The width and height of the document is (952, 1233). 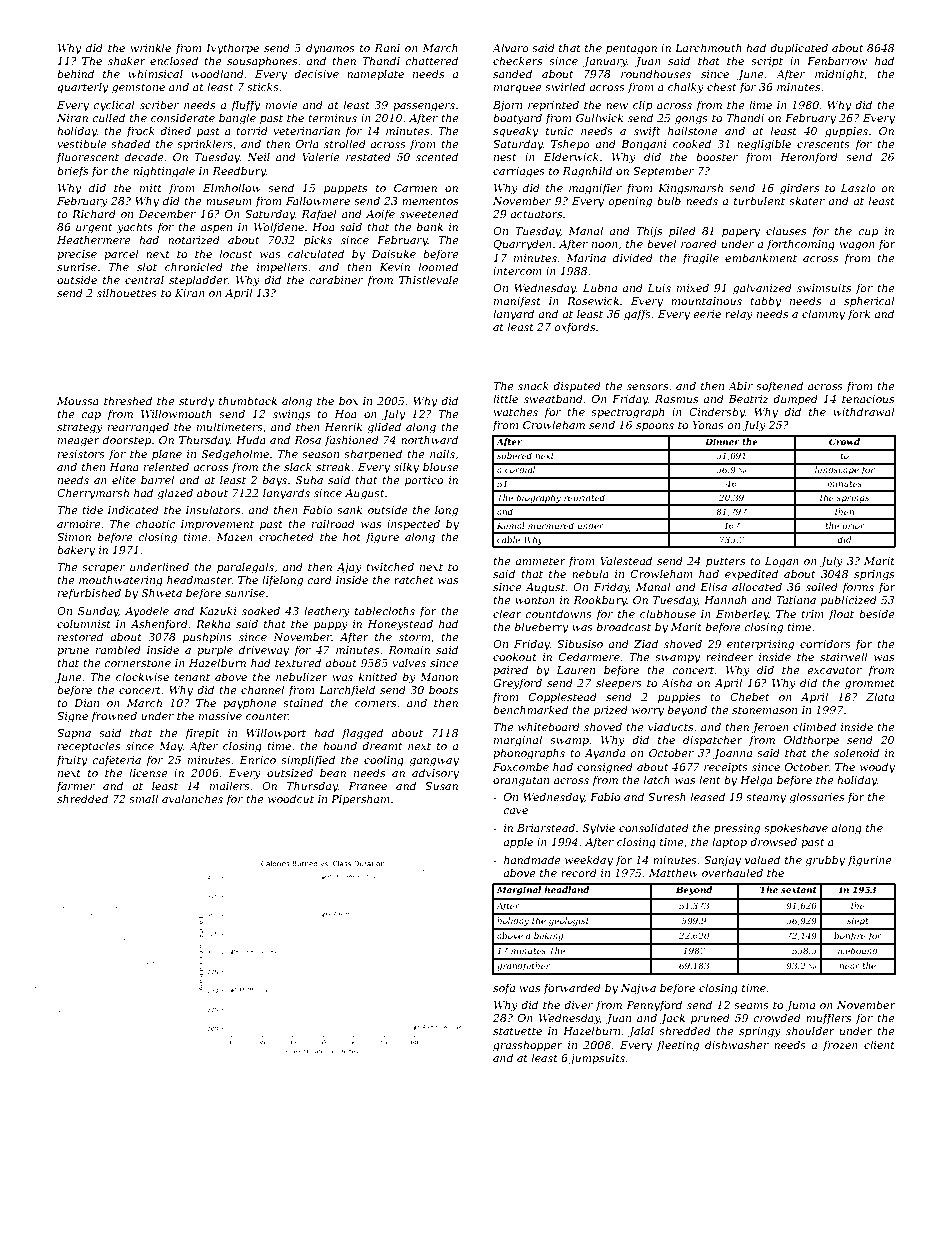 What do you see at coordinates (846, 132) in the document?
I see `guppies` at bounding box center [846, 132].
